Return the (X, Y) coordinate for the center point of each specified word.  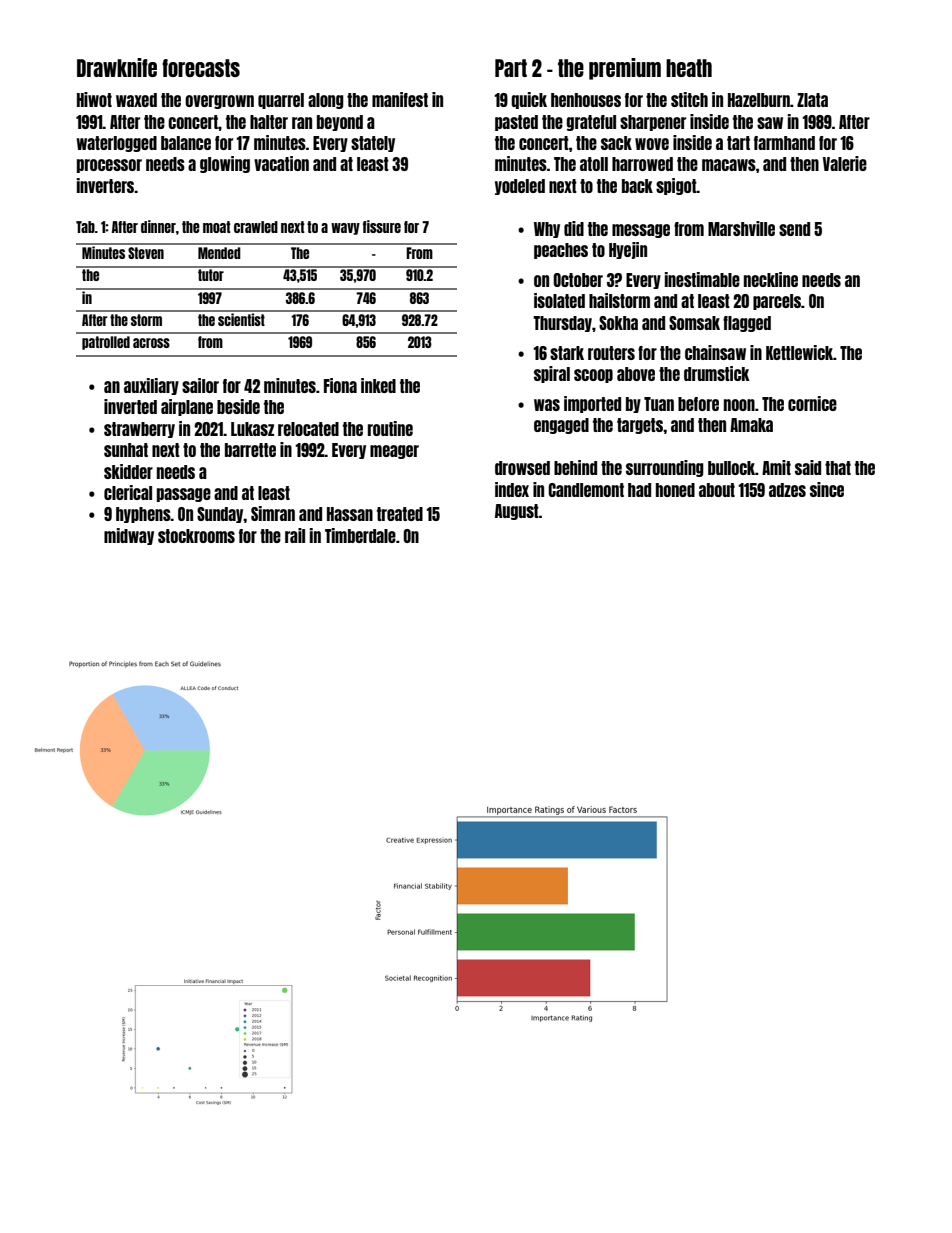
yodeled (520, 187)
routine (390, 428)
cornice (812, 403)
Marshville (741, 228)
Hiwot (94, 99)
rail (295, 535)
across (151, 343)
